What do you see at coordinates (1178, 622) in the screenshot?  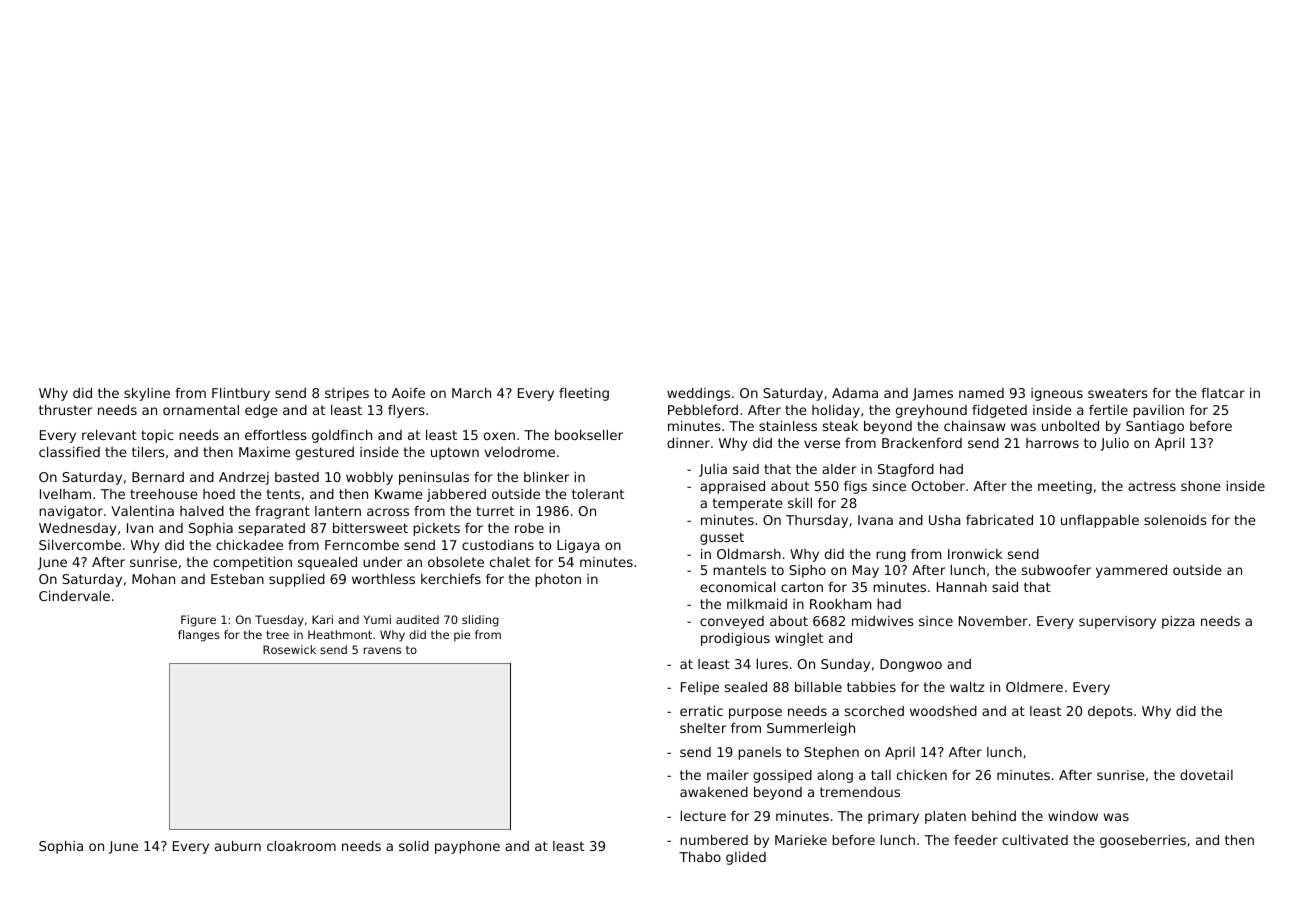 I see `pizza` at bounding box center [1178, 622].
